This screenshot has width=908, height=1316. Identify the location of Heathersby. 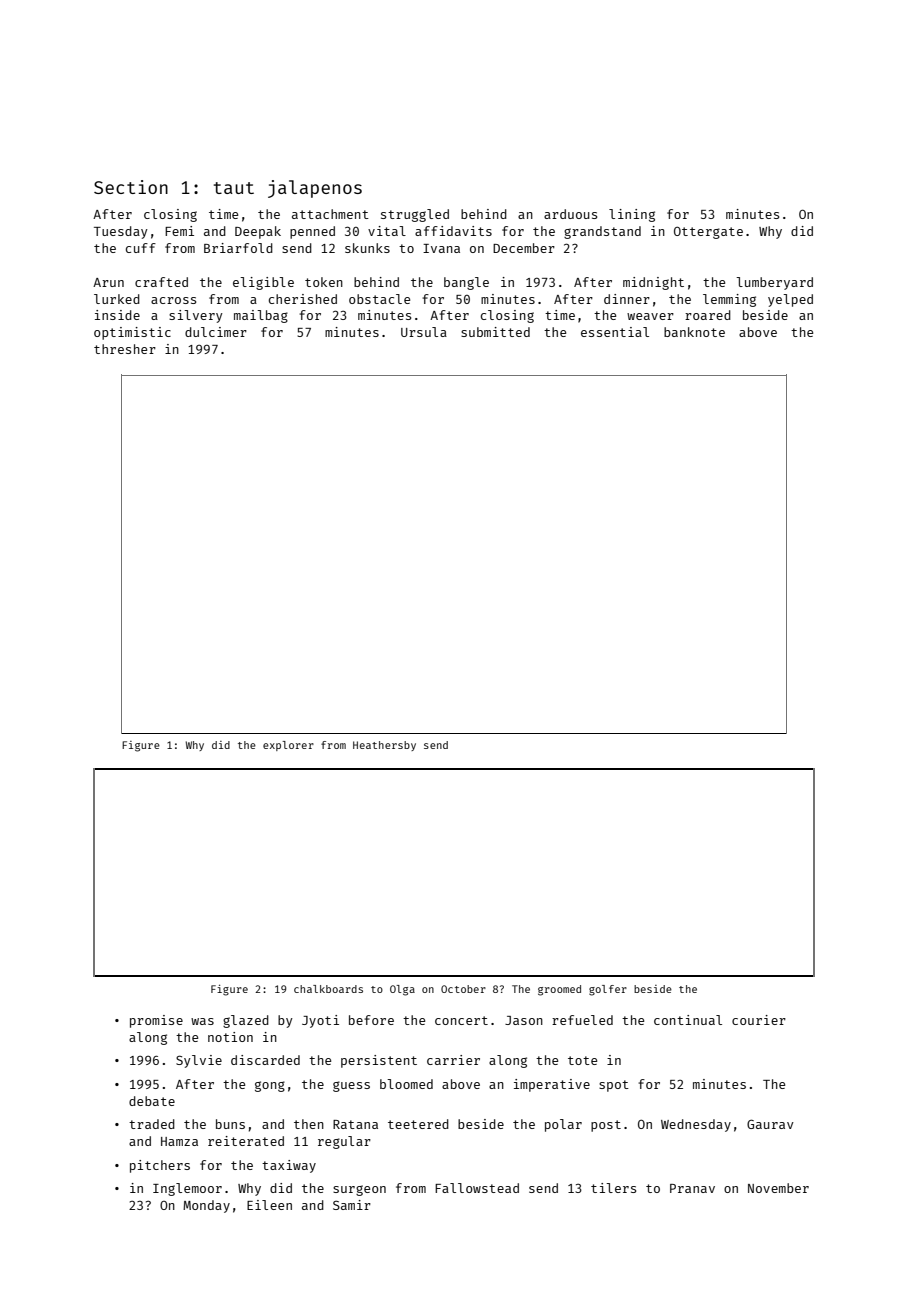
(384, 746).
